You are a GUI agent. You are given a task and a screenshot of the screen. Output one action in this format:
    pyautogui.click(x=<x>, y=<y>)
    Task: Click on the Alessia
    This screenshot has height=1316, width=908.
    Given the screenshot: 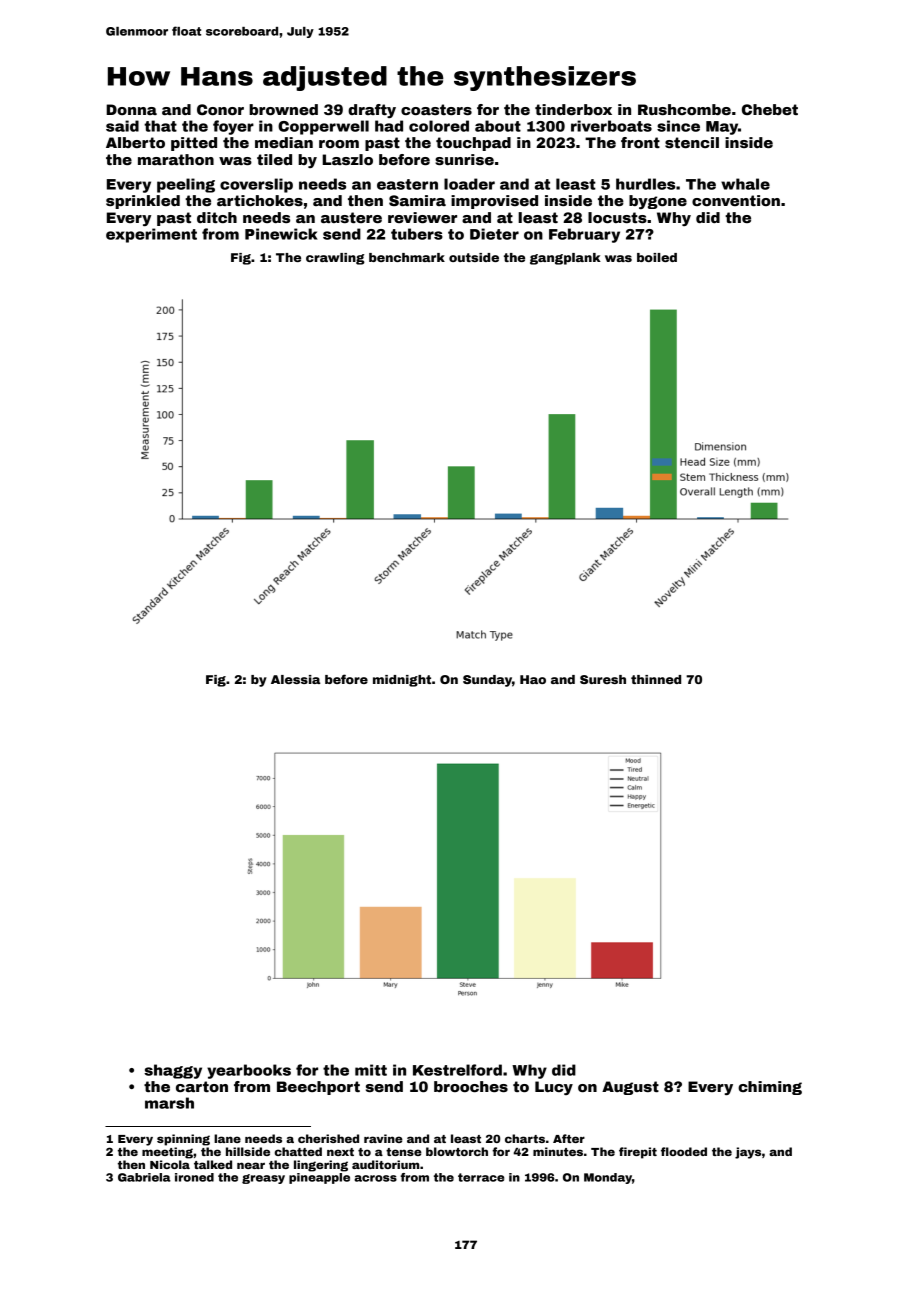 What is the action you would take?
    pyautogui.click(x=295, y=679)
